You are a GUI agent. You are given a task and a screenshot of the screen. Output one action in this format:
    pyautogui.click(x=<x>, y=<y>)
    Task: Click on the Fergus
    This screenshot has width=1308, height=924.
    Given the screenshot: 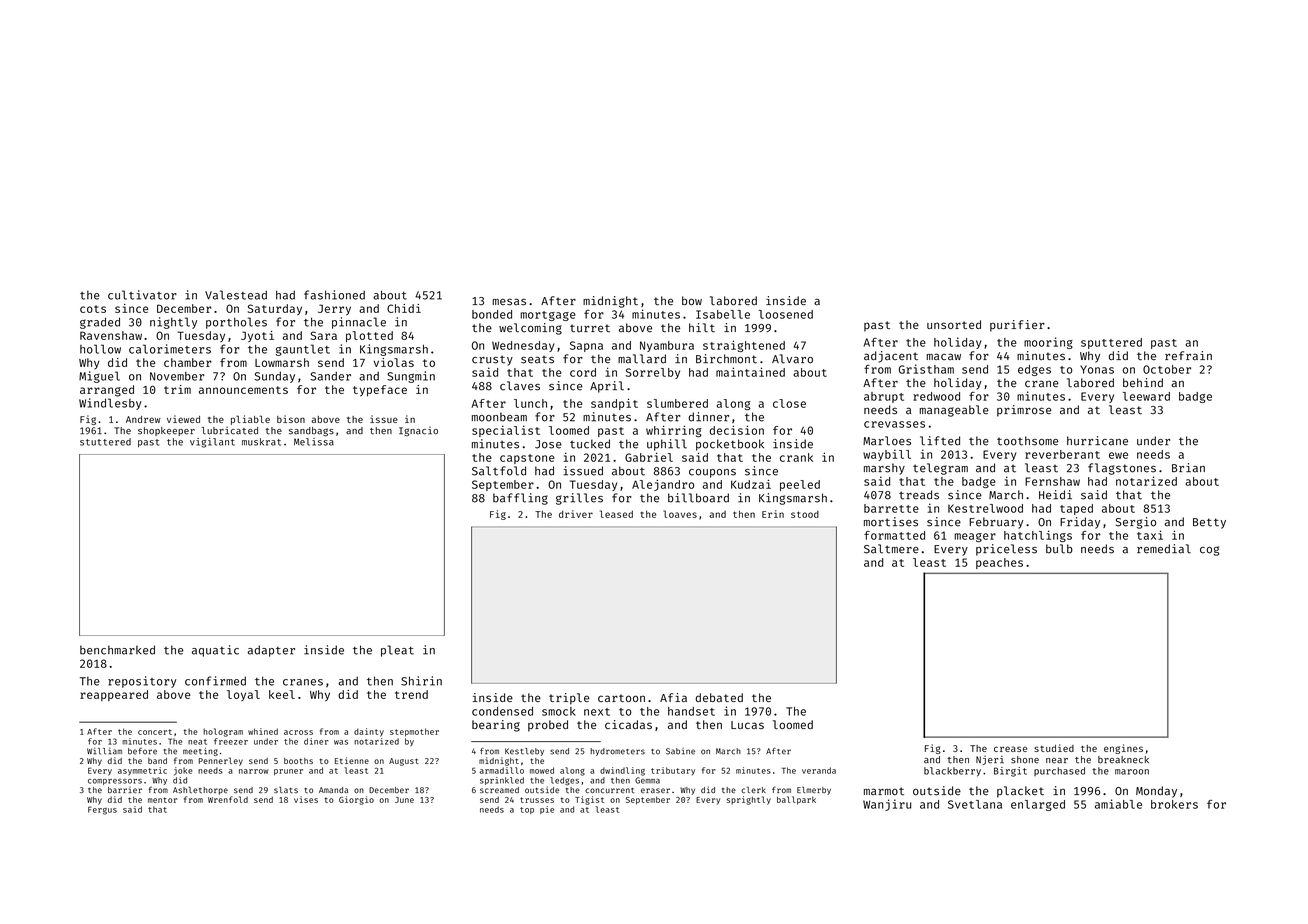 What is the action you would take?
    pyautogui.click(x=102, y=810)
